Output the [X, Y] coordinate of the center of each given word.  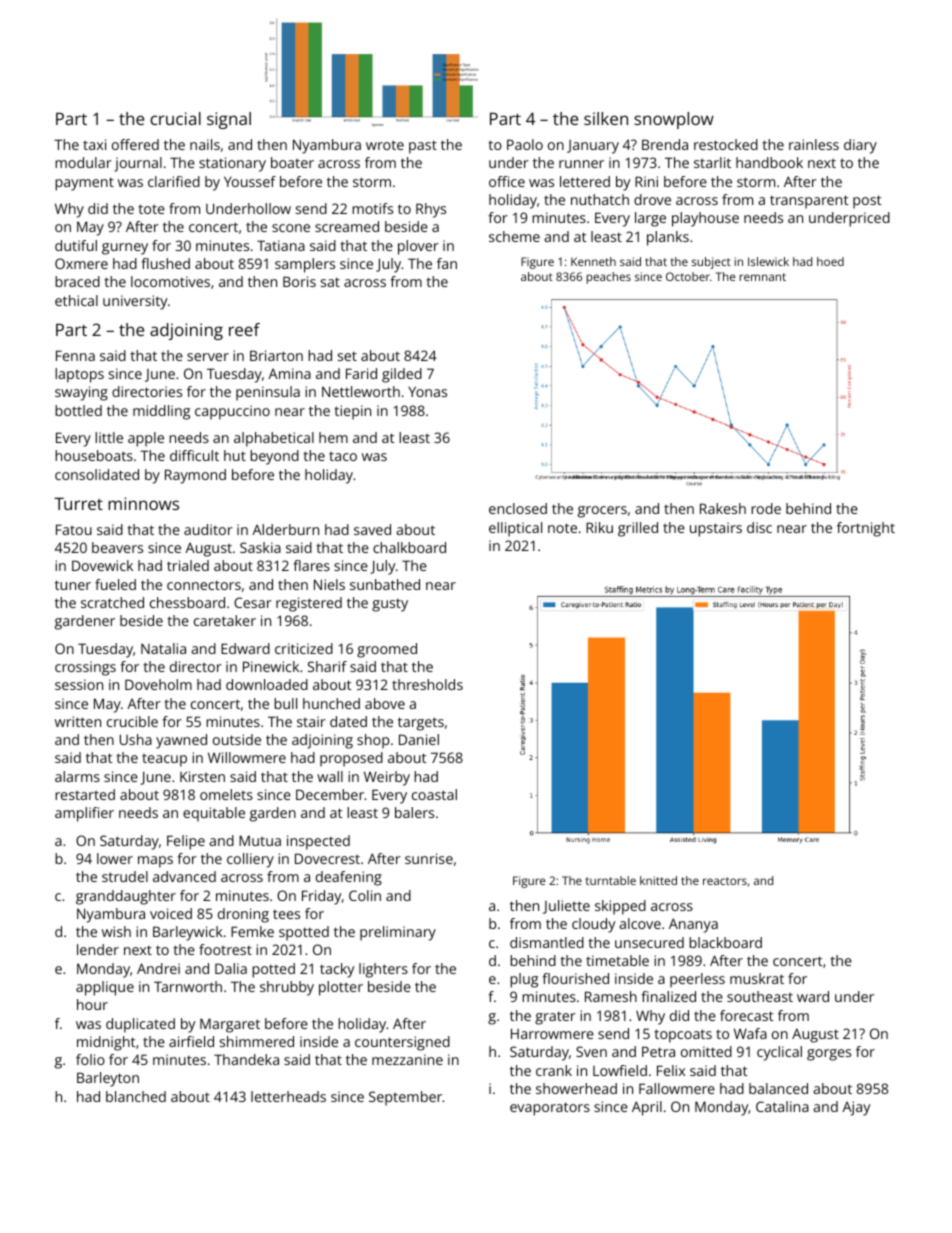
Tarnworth [188, 986]
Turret [78, 504]
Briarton [276, 355]
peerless [697, 980]
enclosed [518, 508]
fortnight [866, 529]
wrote [385, 145]
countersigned [402, 1043]
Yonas [427, 391]
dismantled [547, 942]
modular [83, 162]
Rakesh [723, 508]
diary [860, 146]
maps [155, 862]
